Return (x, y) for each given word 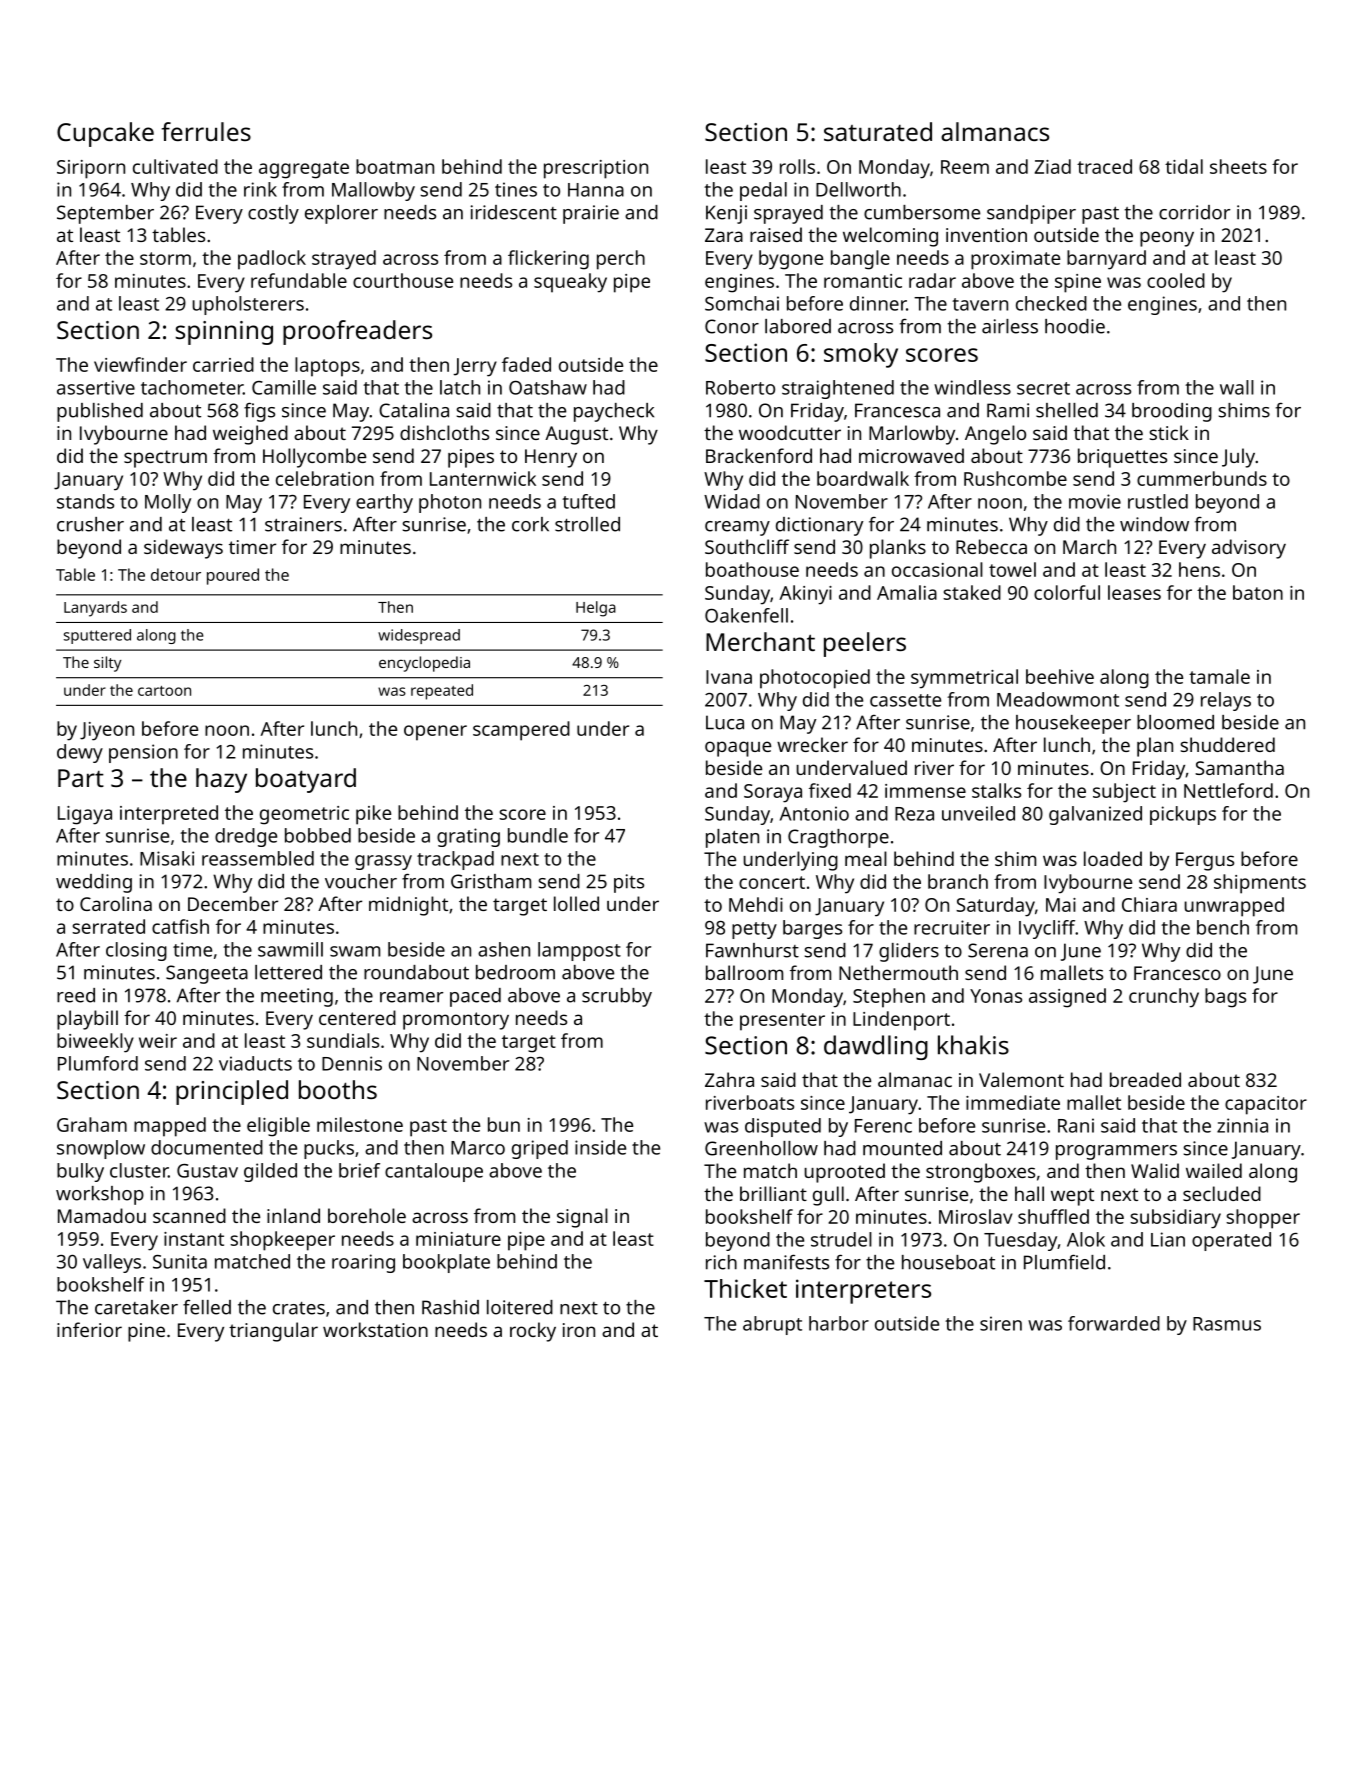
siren (1001, 1323)
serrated (108, 926)
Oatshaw (548, 387)
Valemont (1021, 1079)
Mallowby (373, 191)
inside (600, 1147)
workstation (375, 1329)
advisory (1249, 549)
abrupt (772, 1325)
